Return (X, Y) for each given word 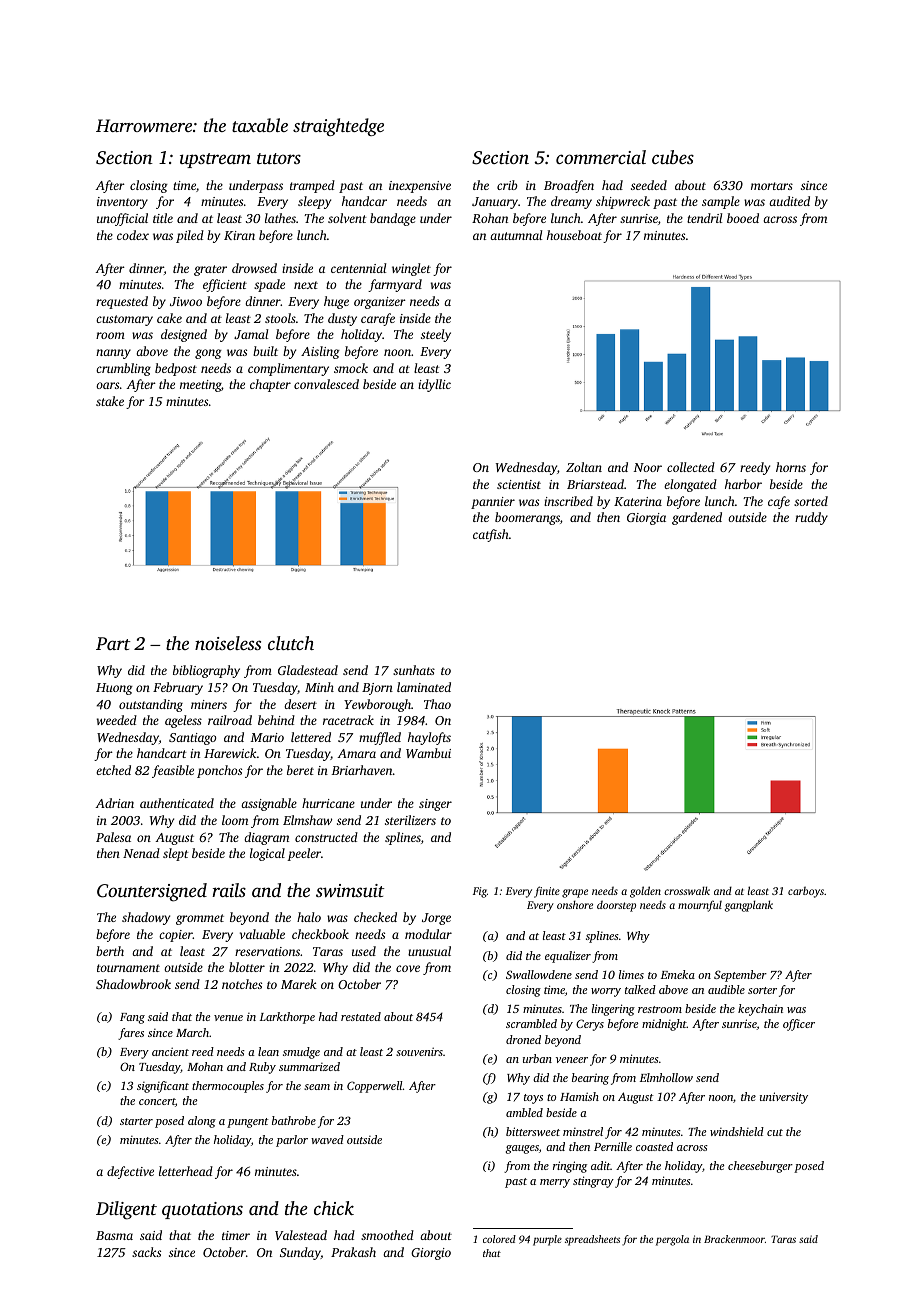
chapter (270, 385)
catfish (491, 535)
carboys (806, 892)
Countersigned (152, 892)
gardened (697, 518)
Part (113, 643)
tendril (704, 218)
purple (547, 1240)
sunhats (414, 670)
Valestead (301, 1235)
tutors (279, 158)
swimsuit (350, 890)
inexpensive (420, 187)
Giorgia (646, 519)
